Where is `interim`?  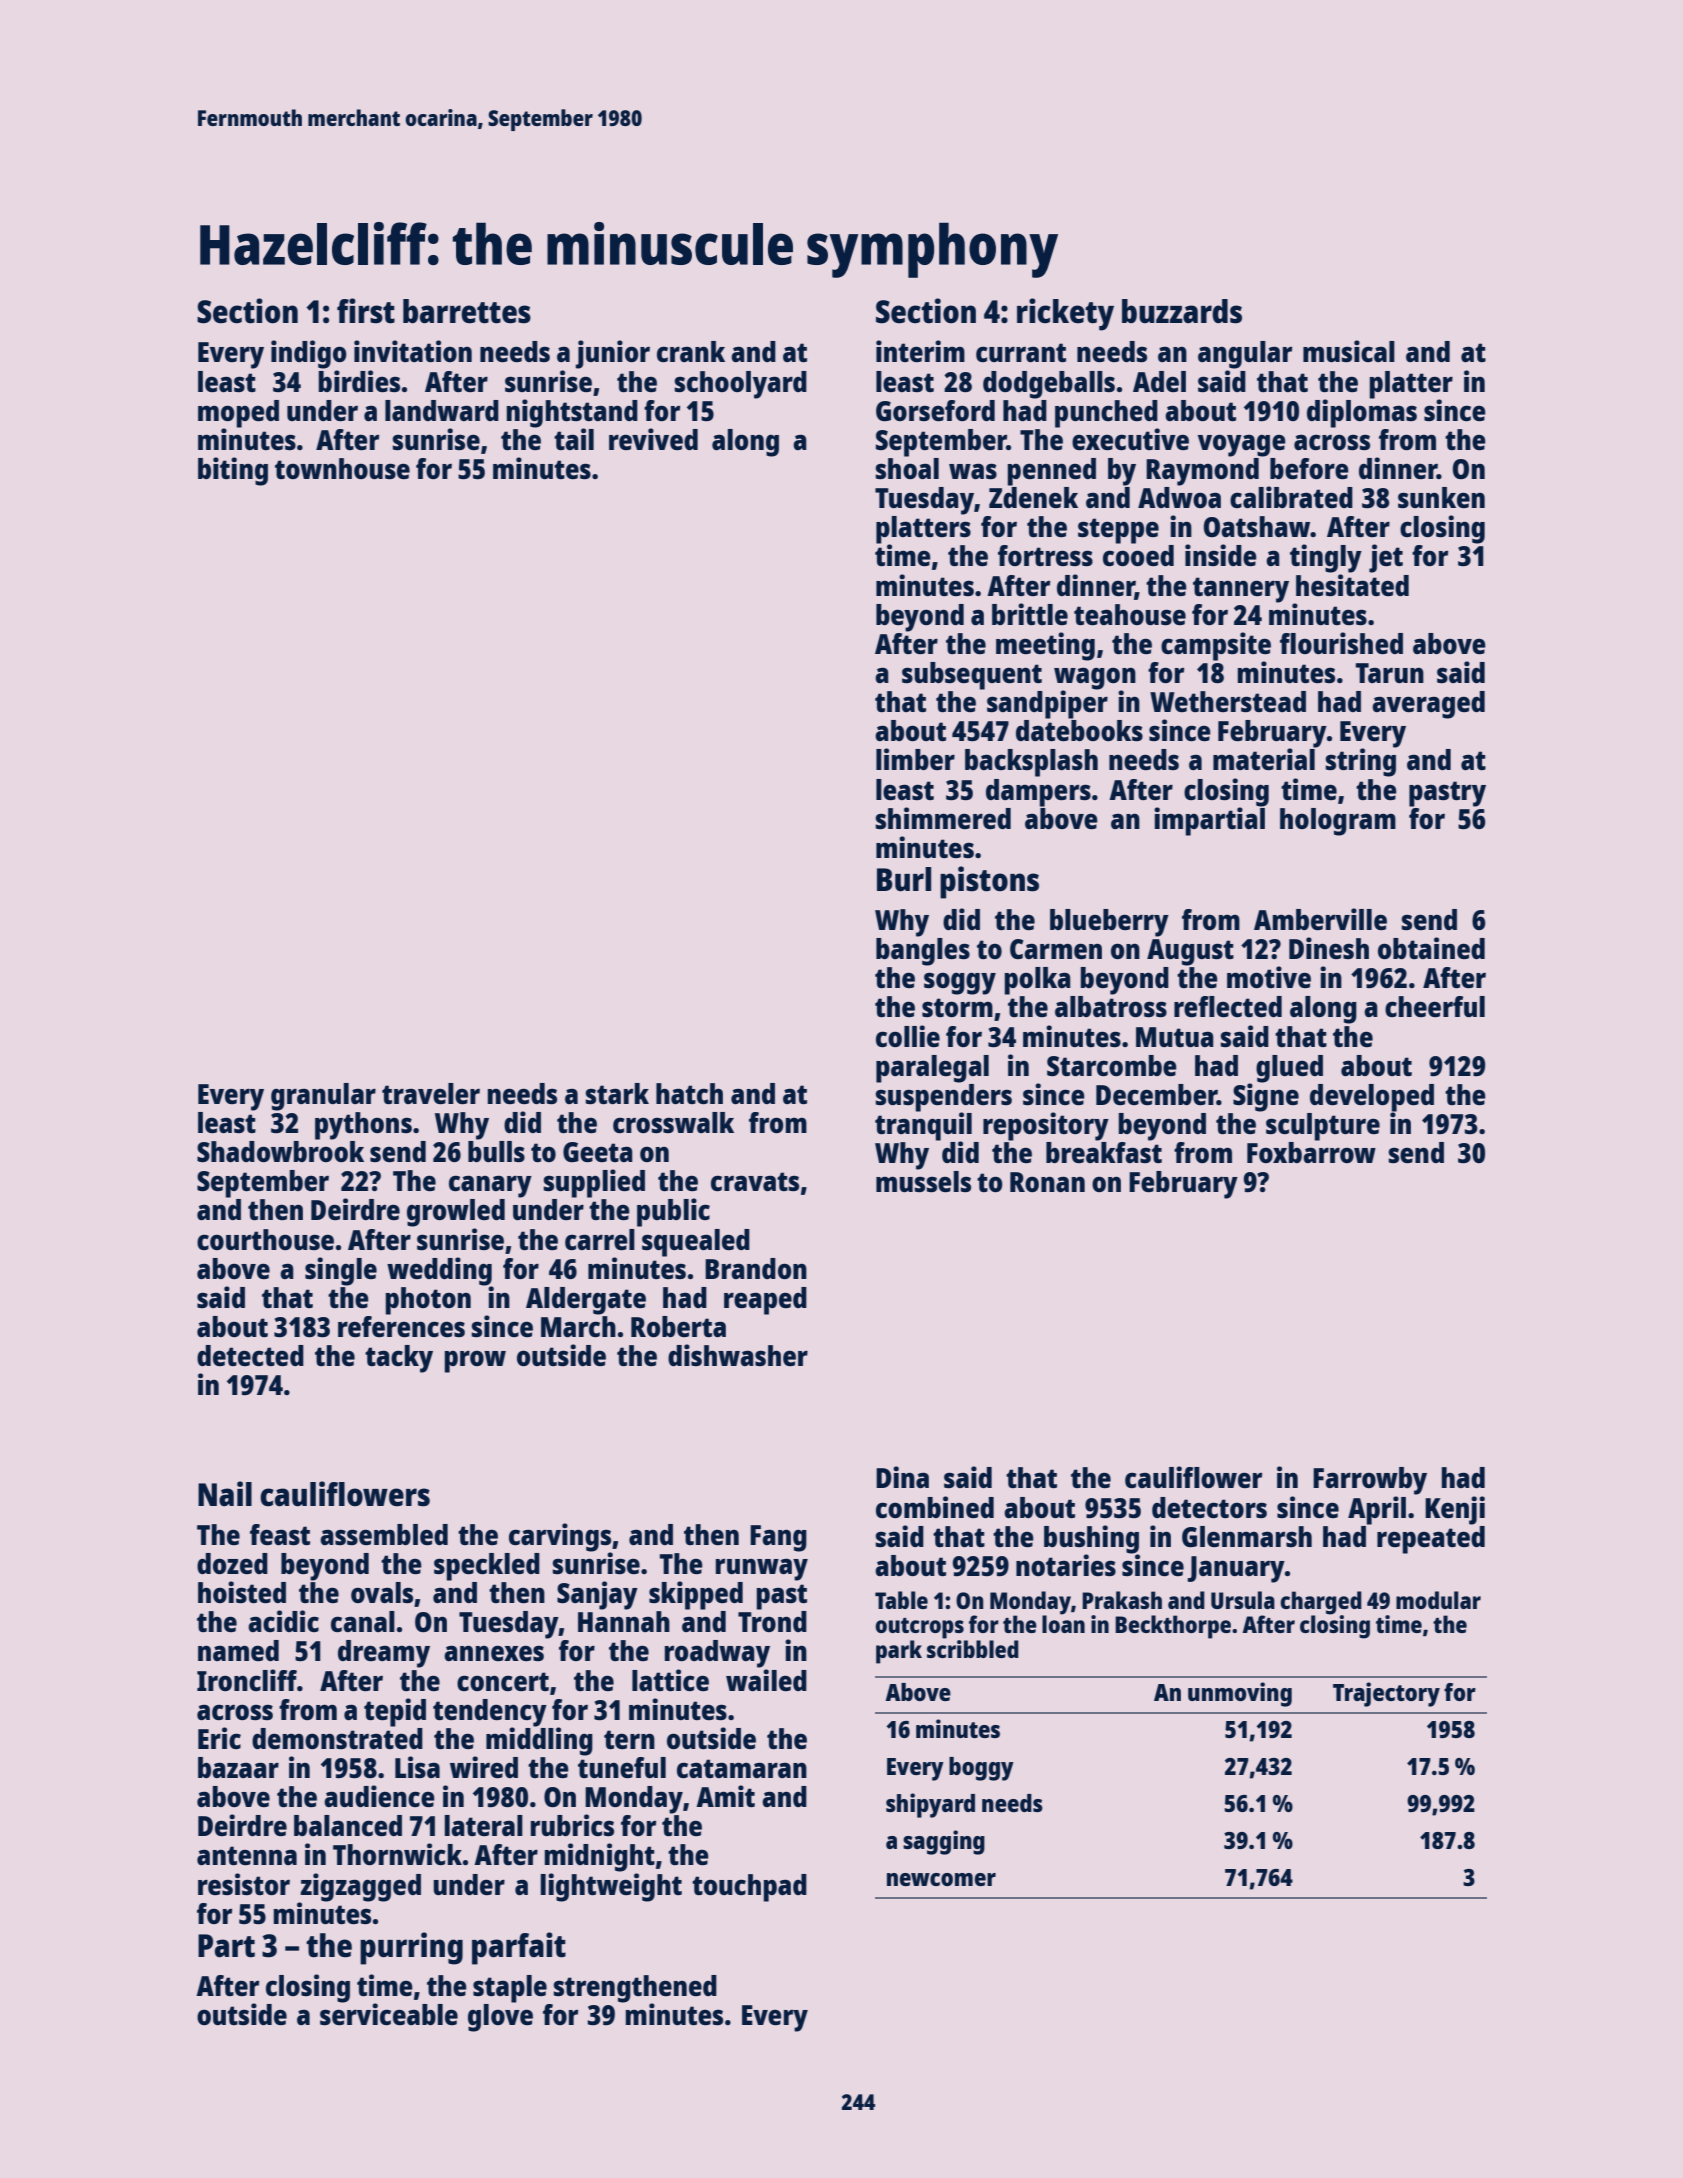
interim is located at coordinates (920, 351).
